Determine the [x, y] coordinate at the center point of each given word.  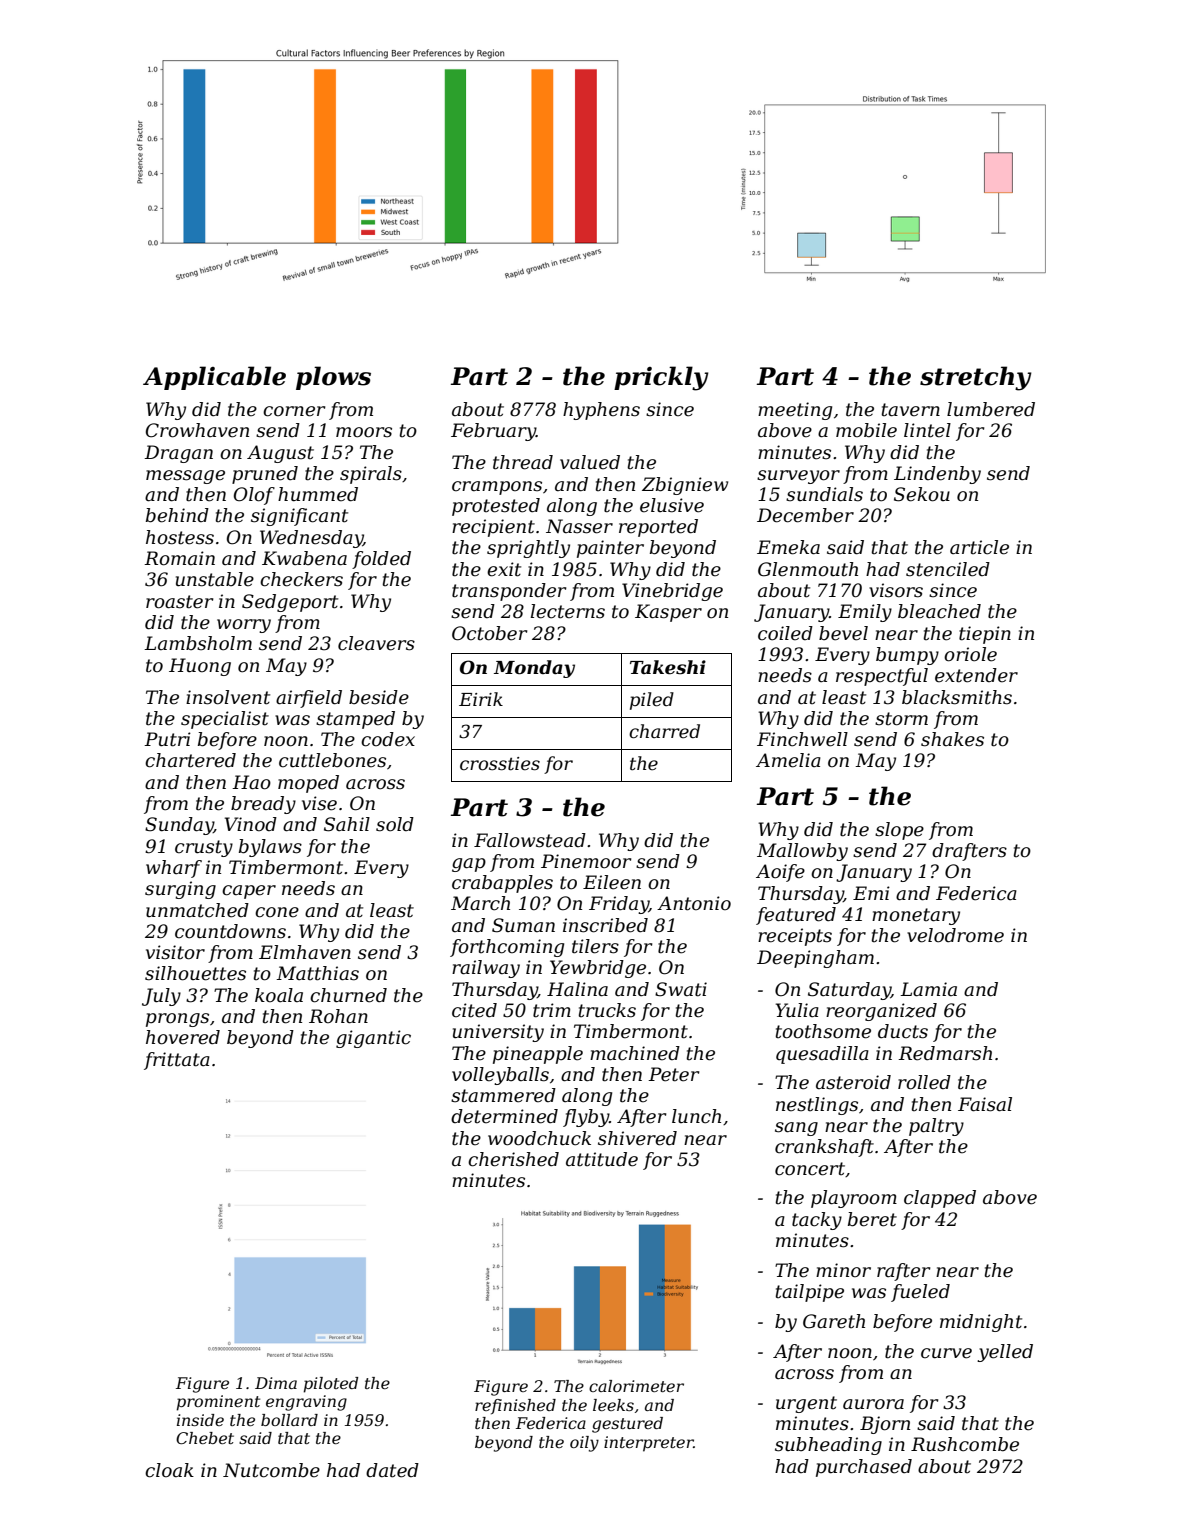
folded [381, 560]
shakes [952, 739]
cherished [513, 1159]
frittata [177, 1061]
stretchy [976, 378]
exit [504, 569]
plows [333, 378]
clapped [940, 1199]
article [979, 547]
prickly [661, 378]
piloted [330, 1385]
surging [180, 890]
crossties [500, 764]
